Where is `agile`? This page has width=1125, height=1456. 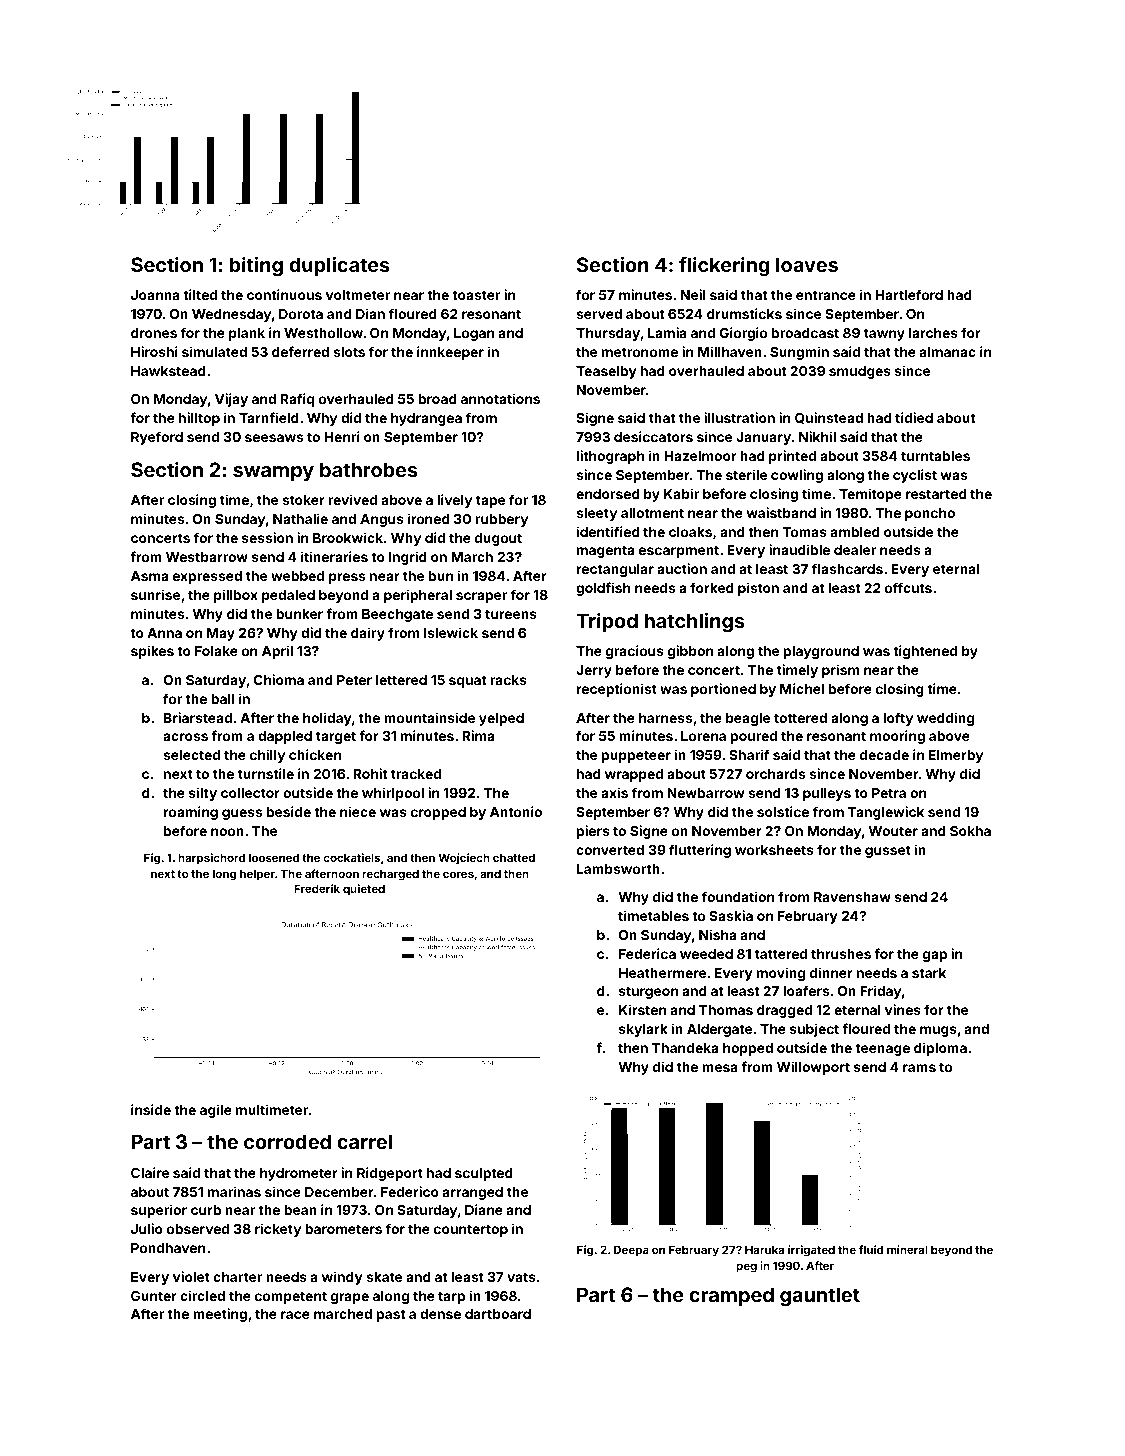 agile is located at coordinates (216, 1111).
